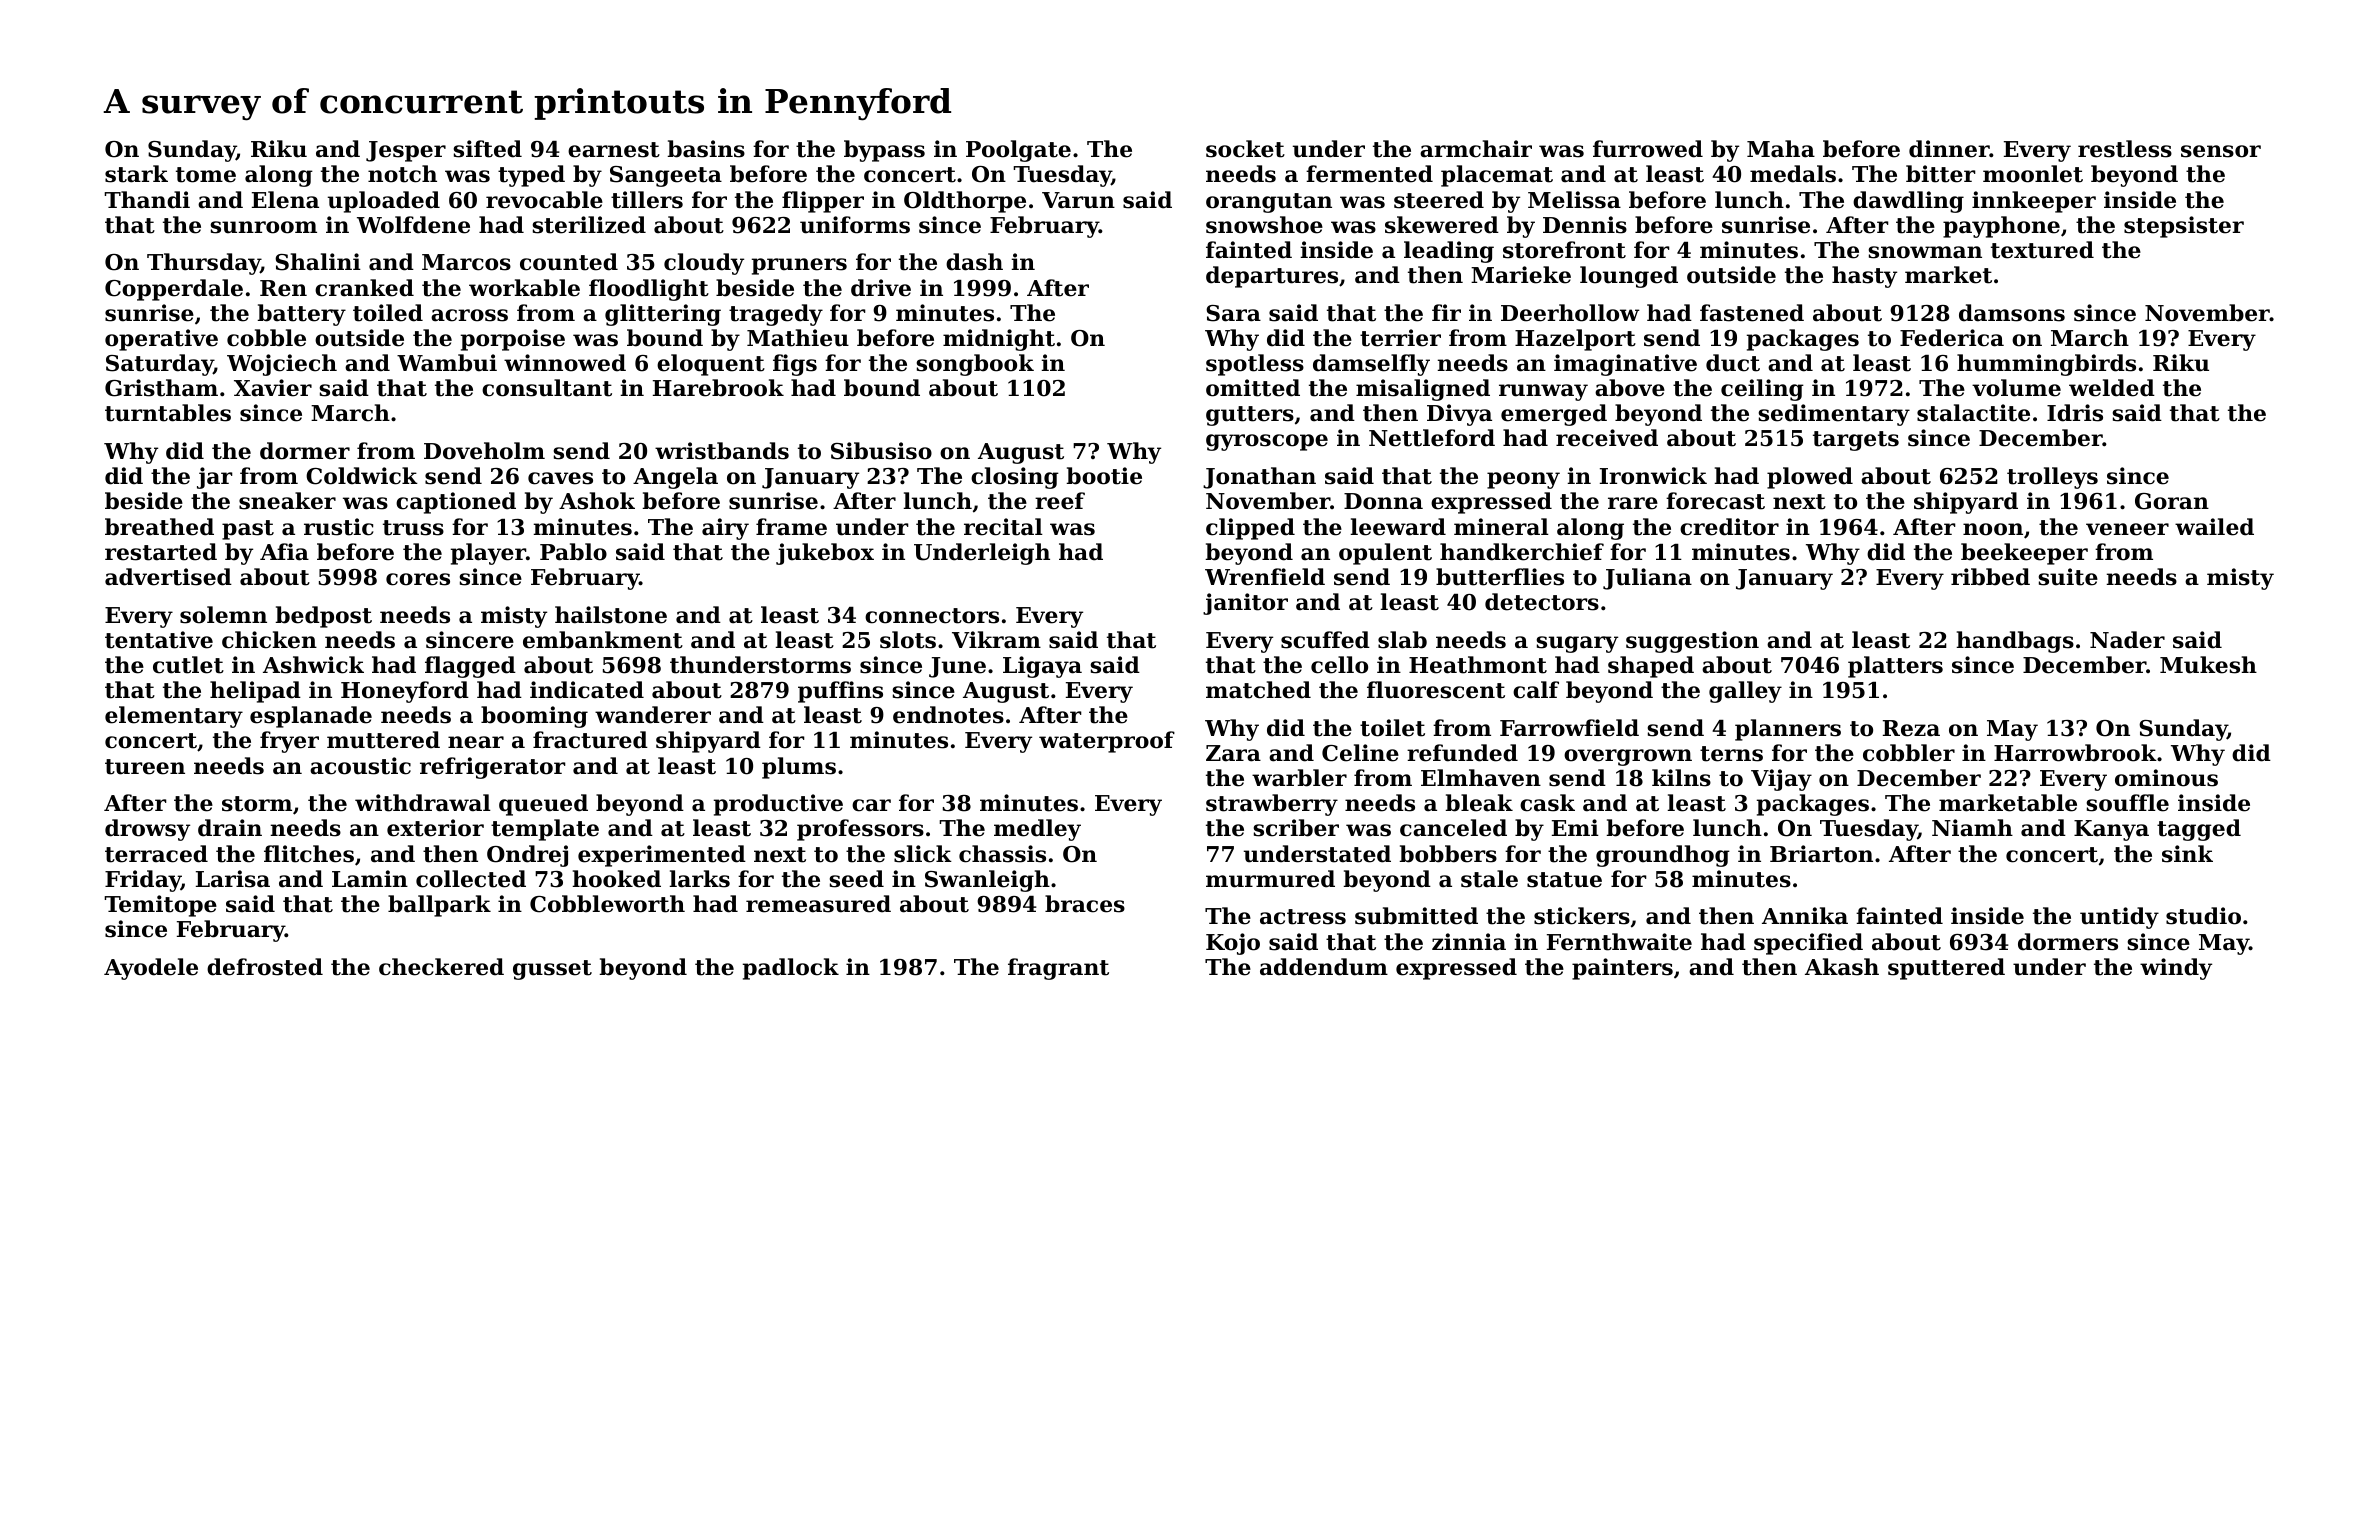  I want to click on sifted, so click(487, 149).
